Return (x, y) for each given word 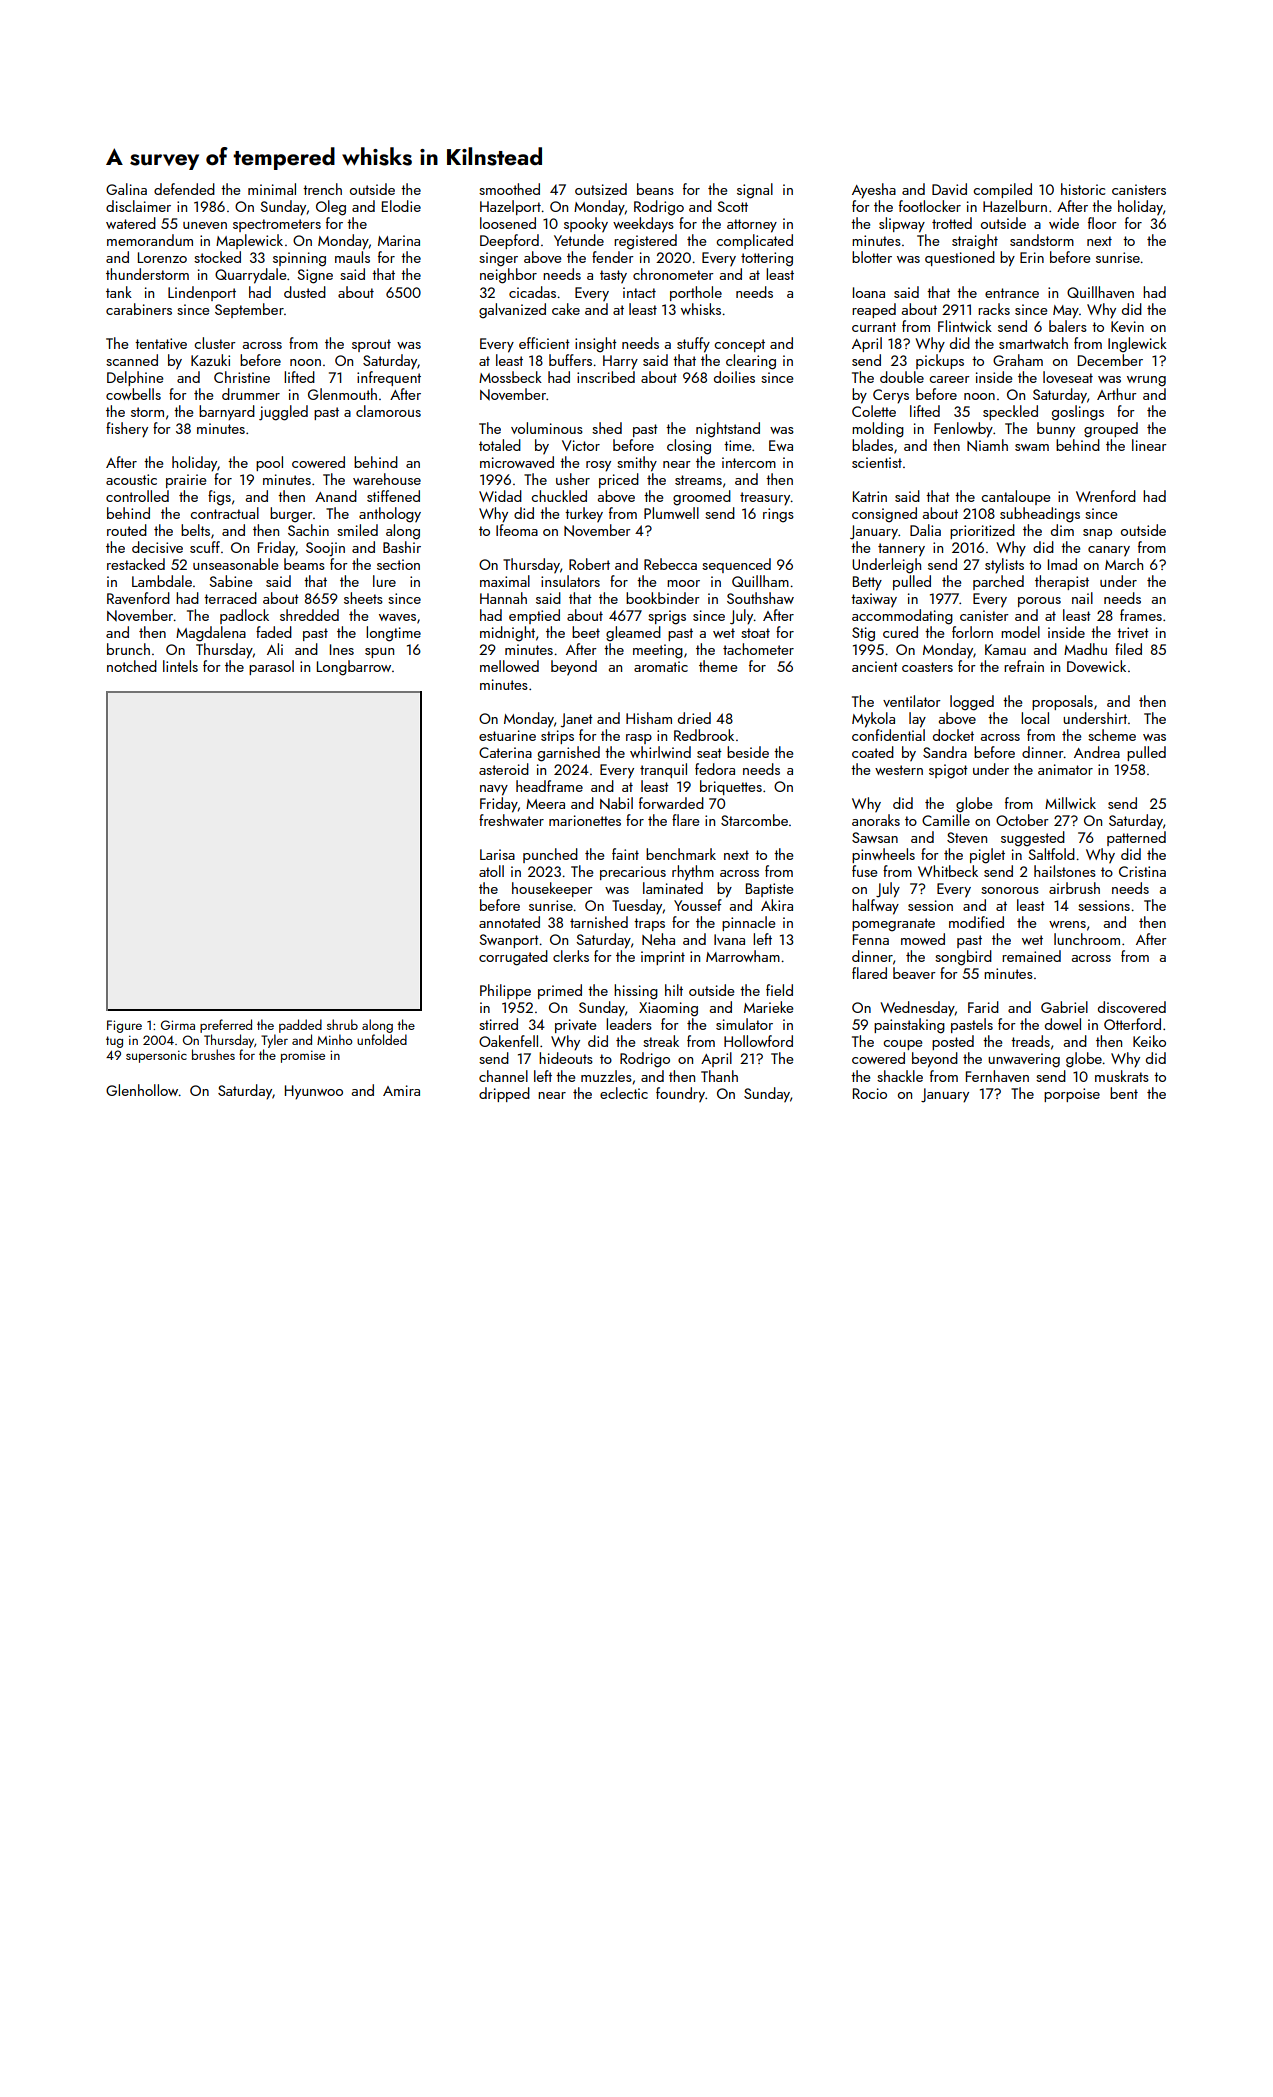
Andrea (1097, 752)
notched (132, 666)
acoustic (131, 479)
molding (878, 430)
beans (655, 189)
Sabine (230, 581)
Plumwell (671, 513)
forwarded (671, 803)
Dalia (925, 530)
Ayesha (874, 191)
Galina (126, 189)
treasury (765, 499)
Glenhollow (142, 1090)
